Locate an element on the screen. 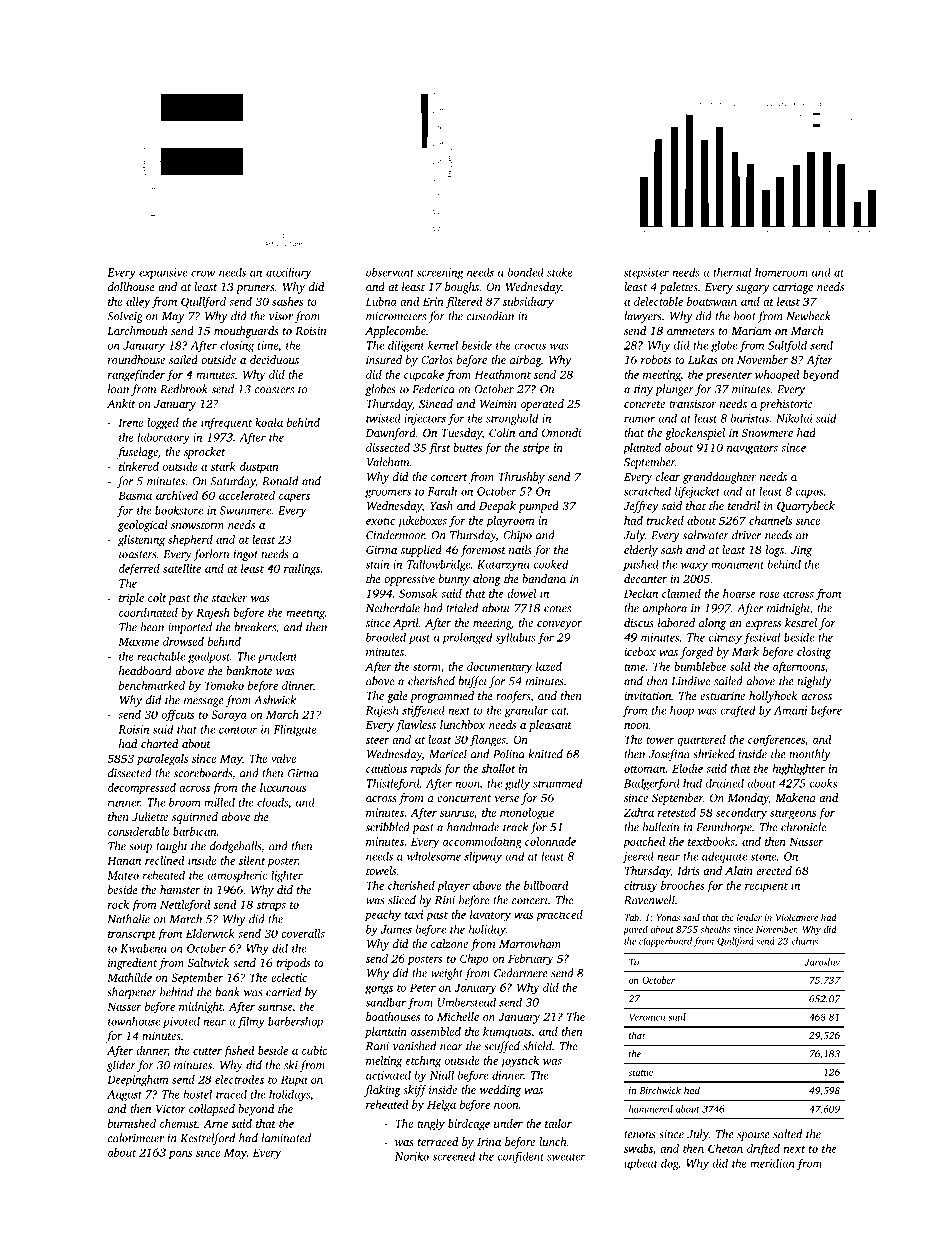  auxiliary is located at coordinates (288, 273).
